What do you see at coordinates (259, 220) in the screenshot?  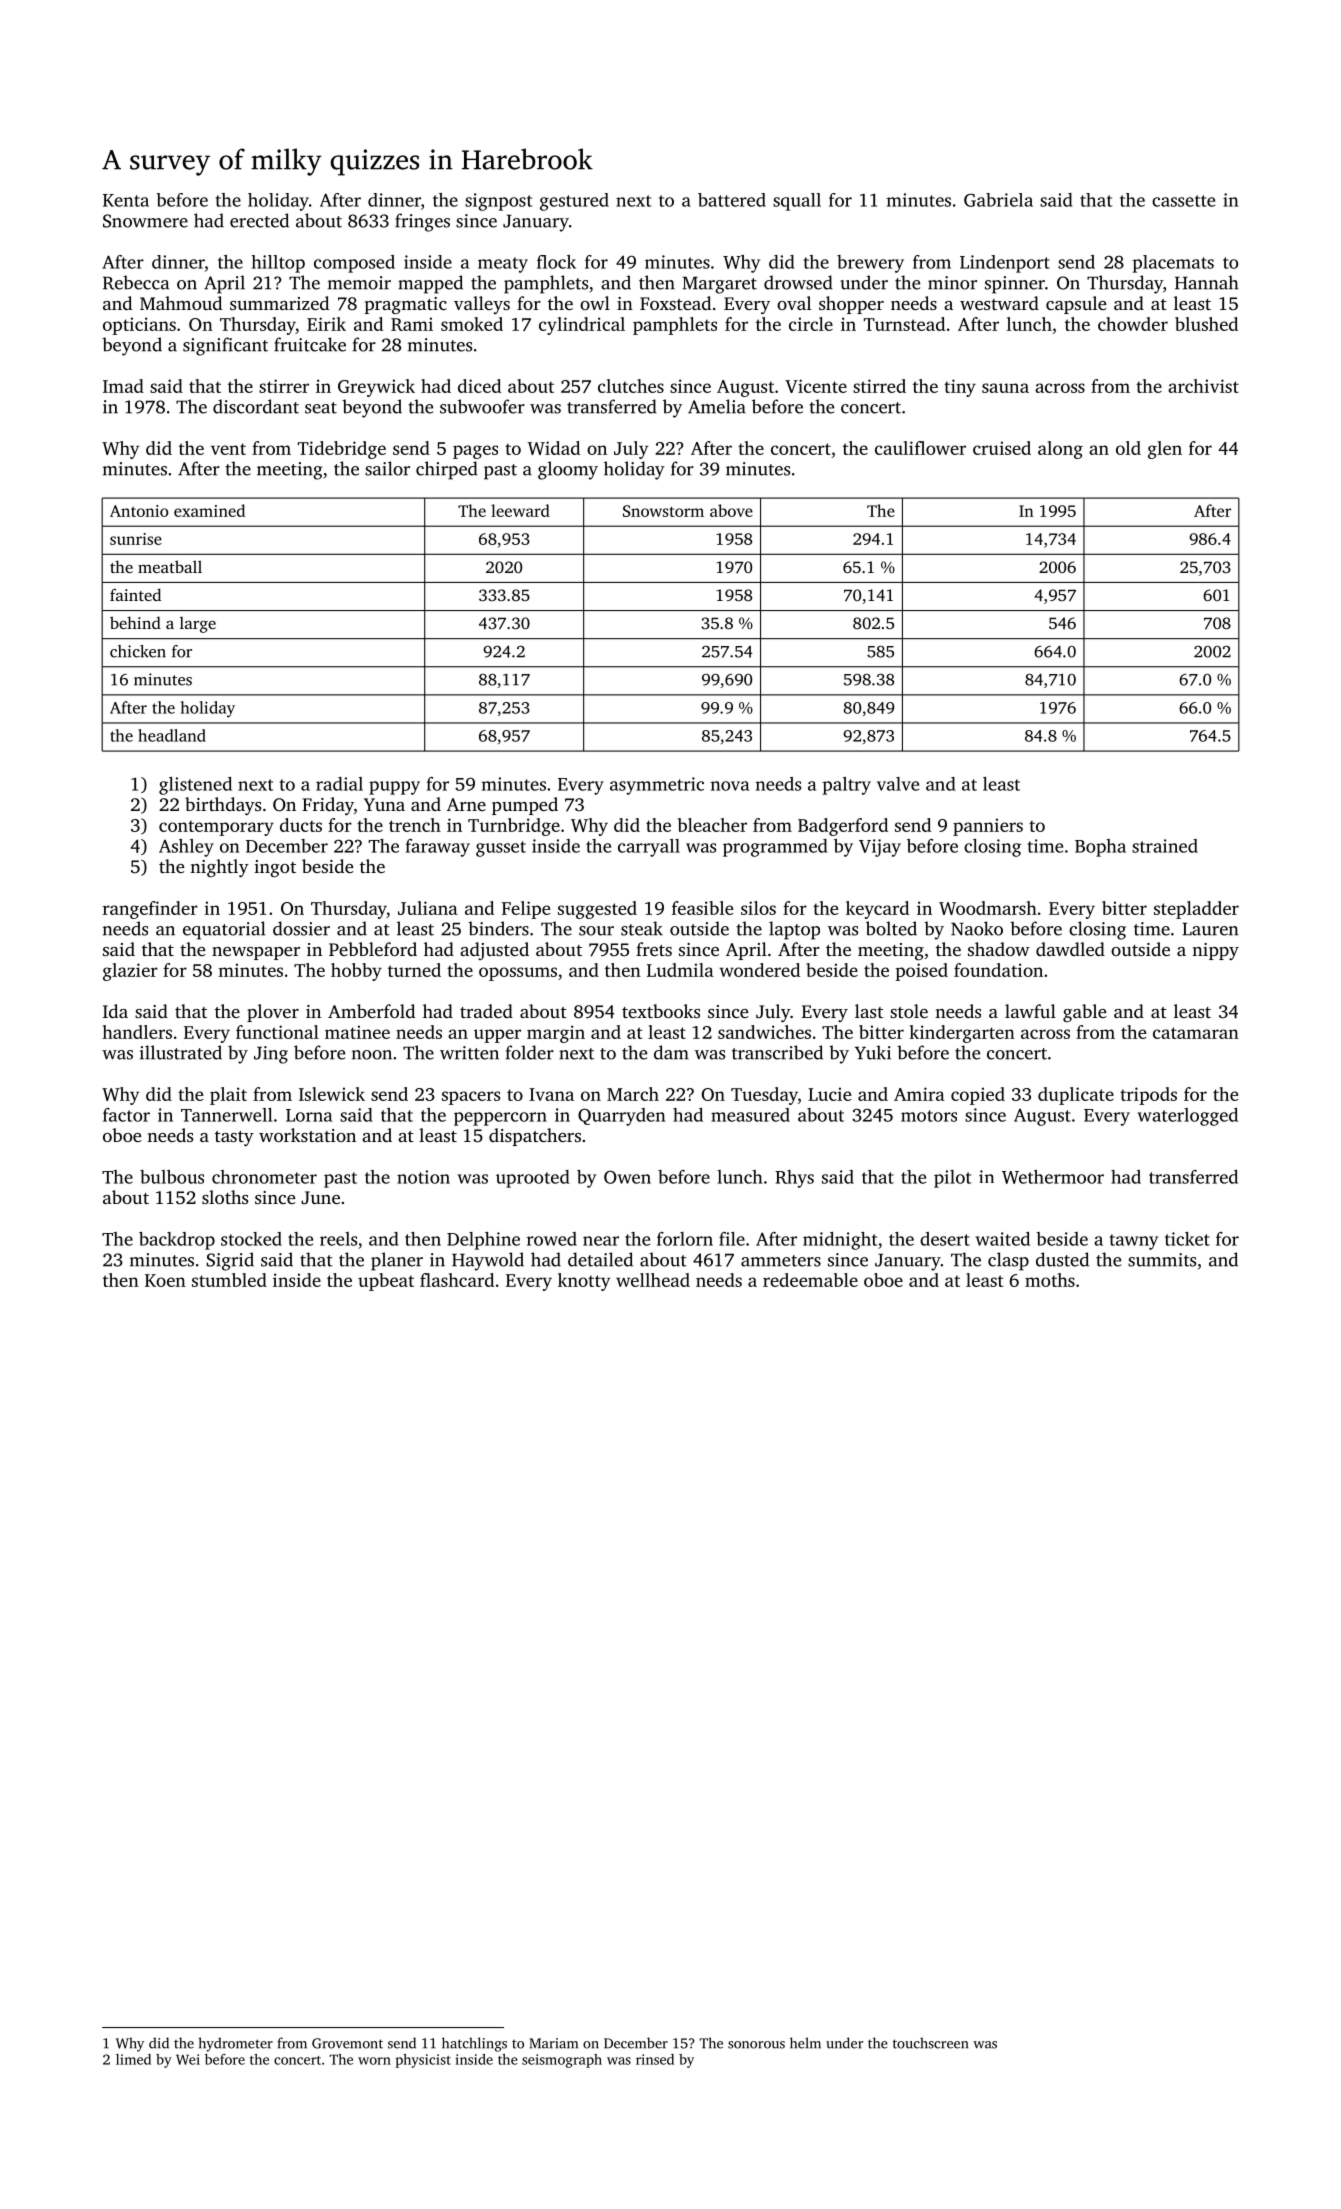 I see `erected` at bounding box center [259, 220].
